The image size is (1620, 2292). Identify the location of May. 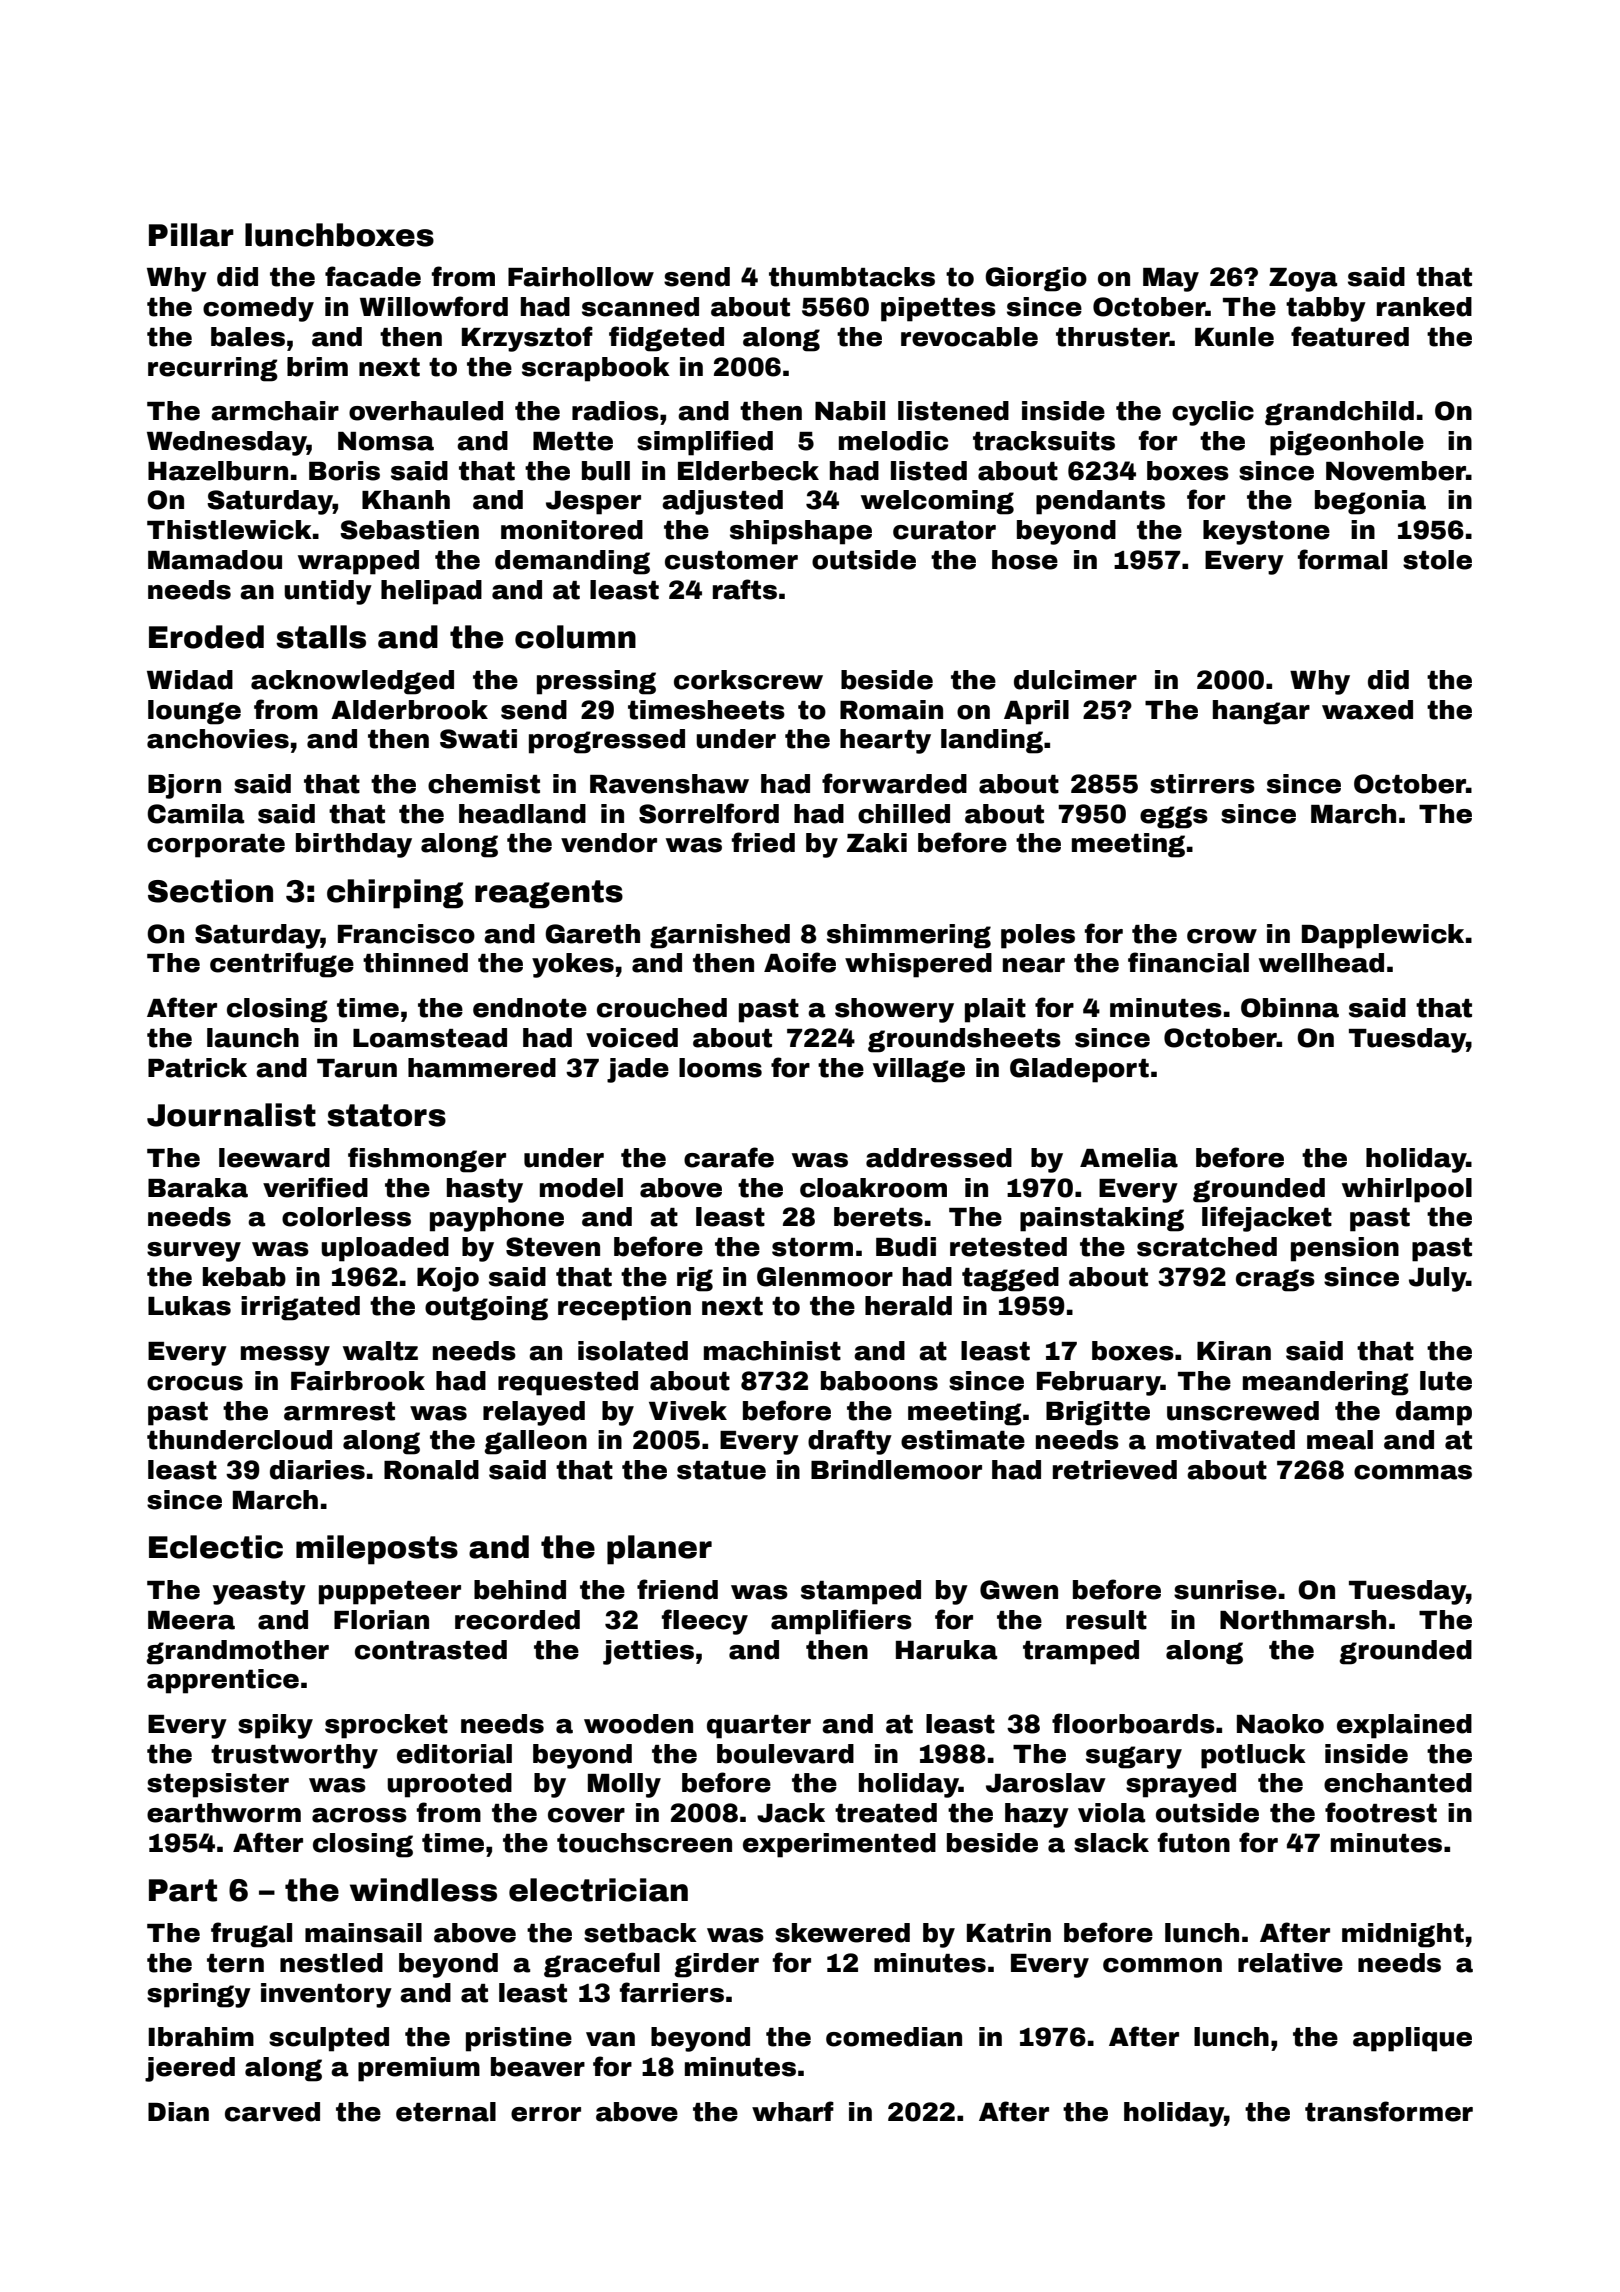
(1171, 280).
